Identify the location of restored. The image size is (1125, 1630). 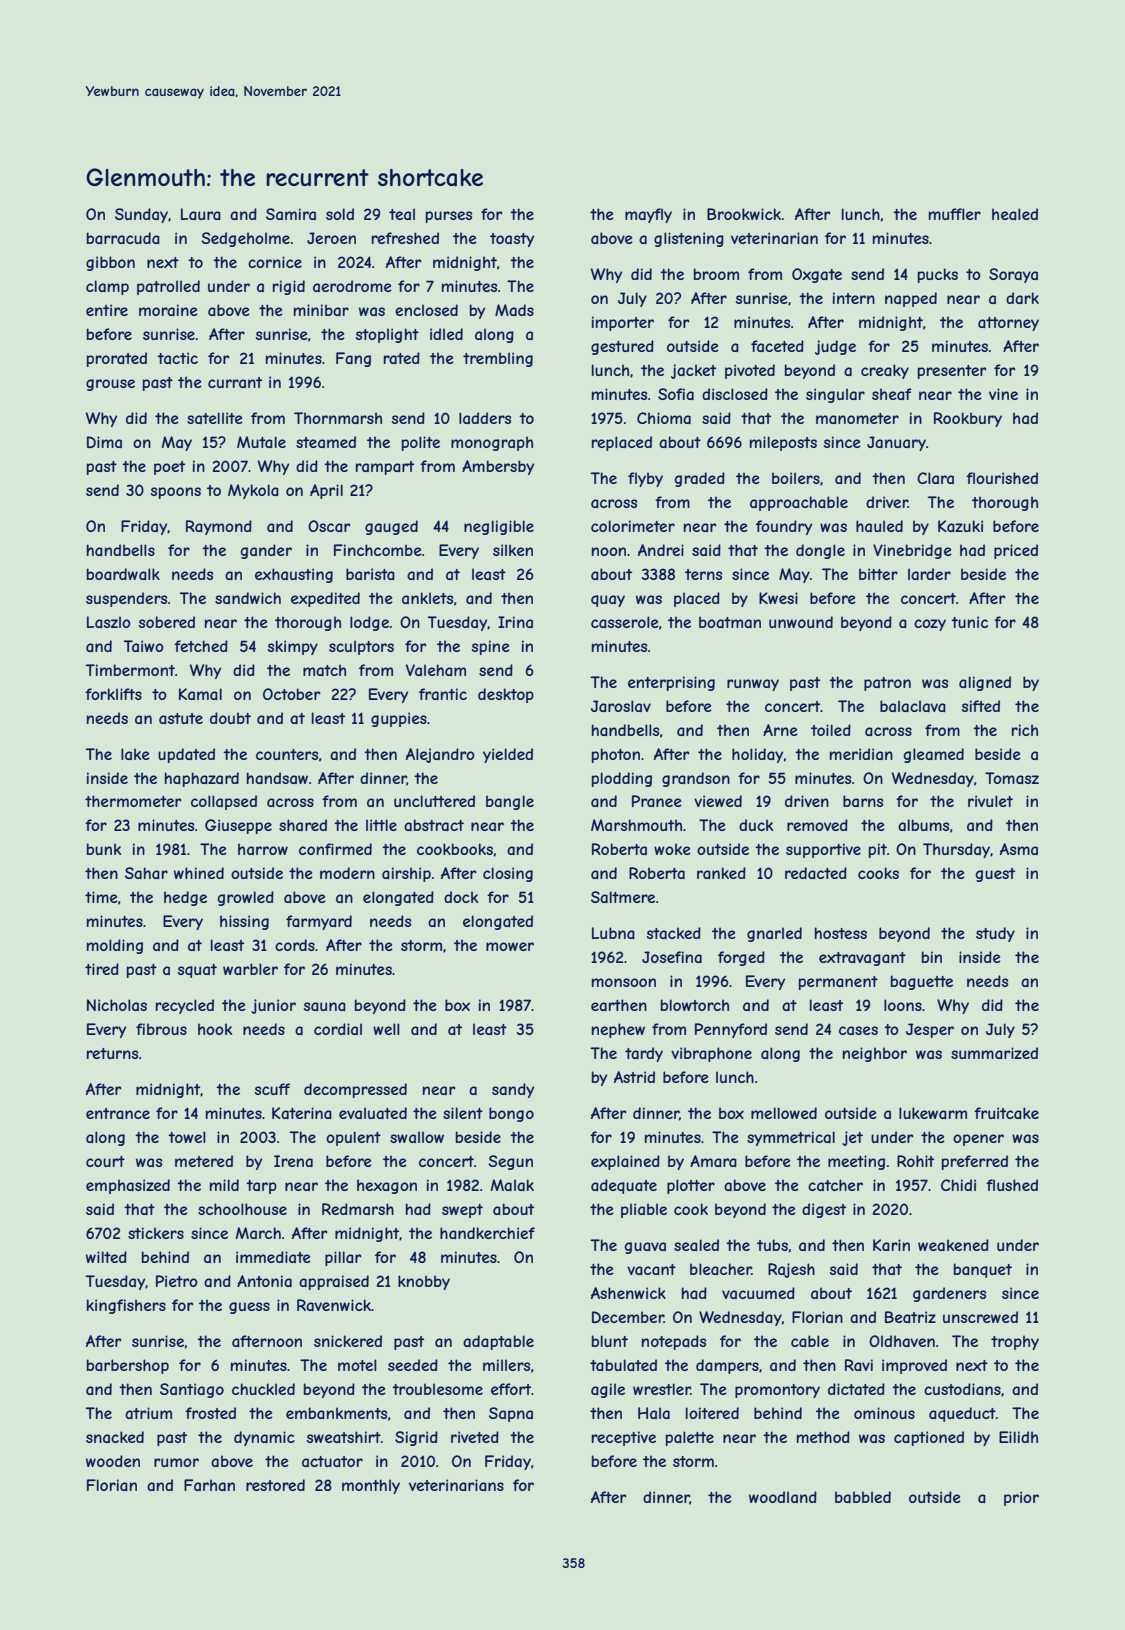
(275, 1485).
